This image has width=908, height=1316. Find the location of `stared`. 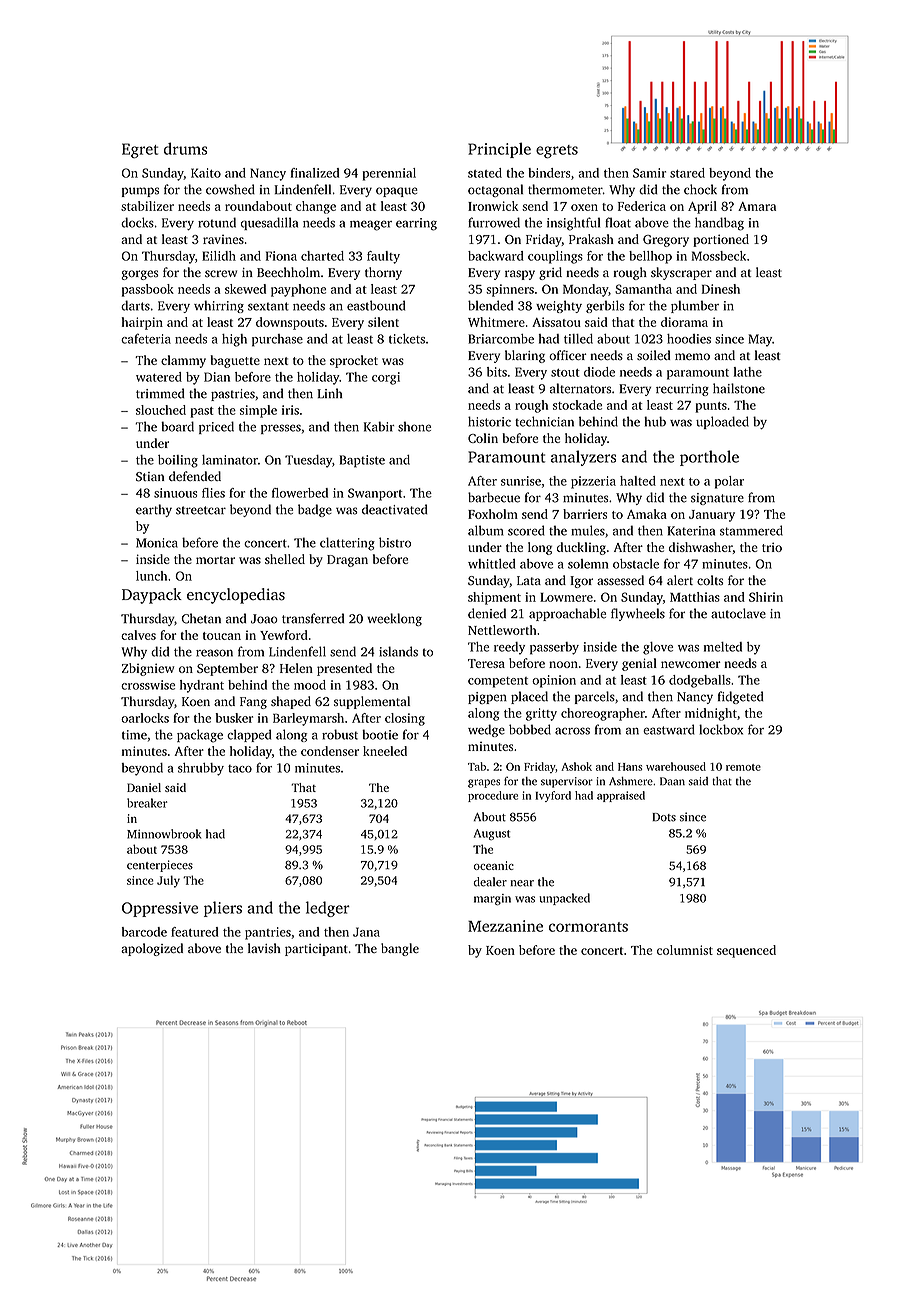

stared is located at coordinates (687, 173).
